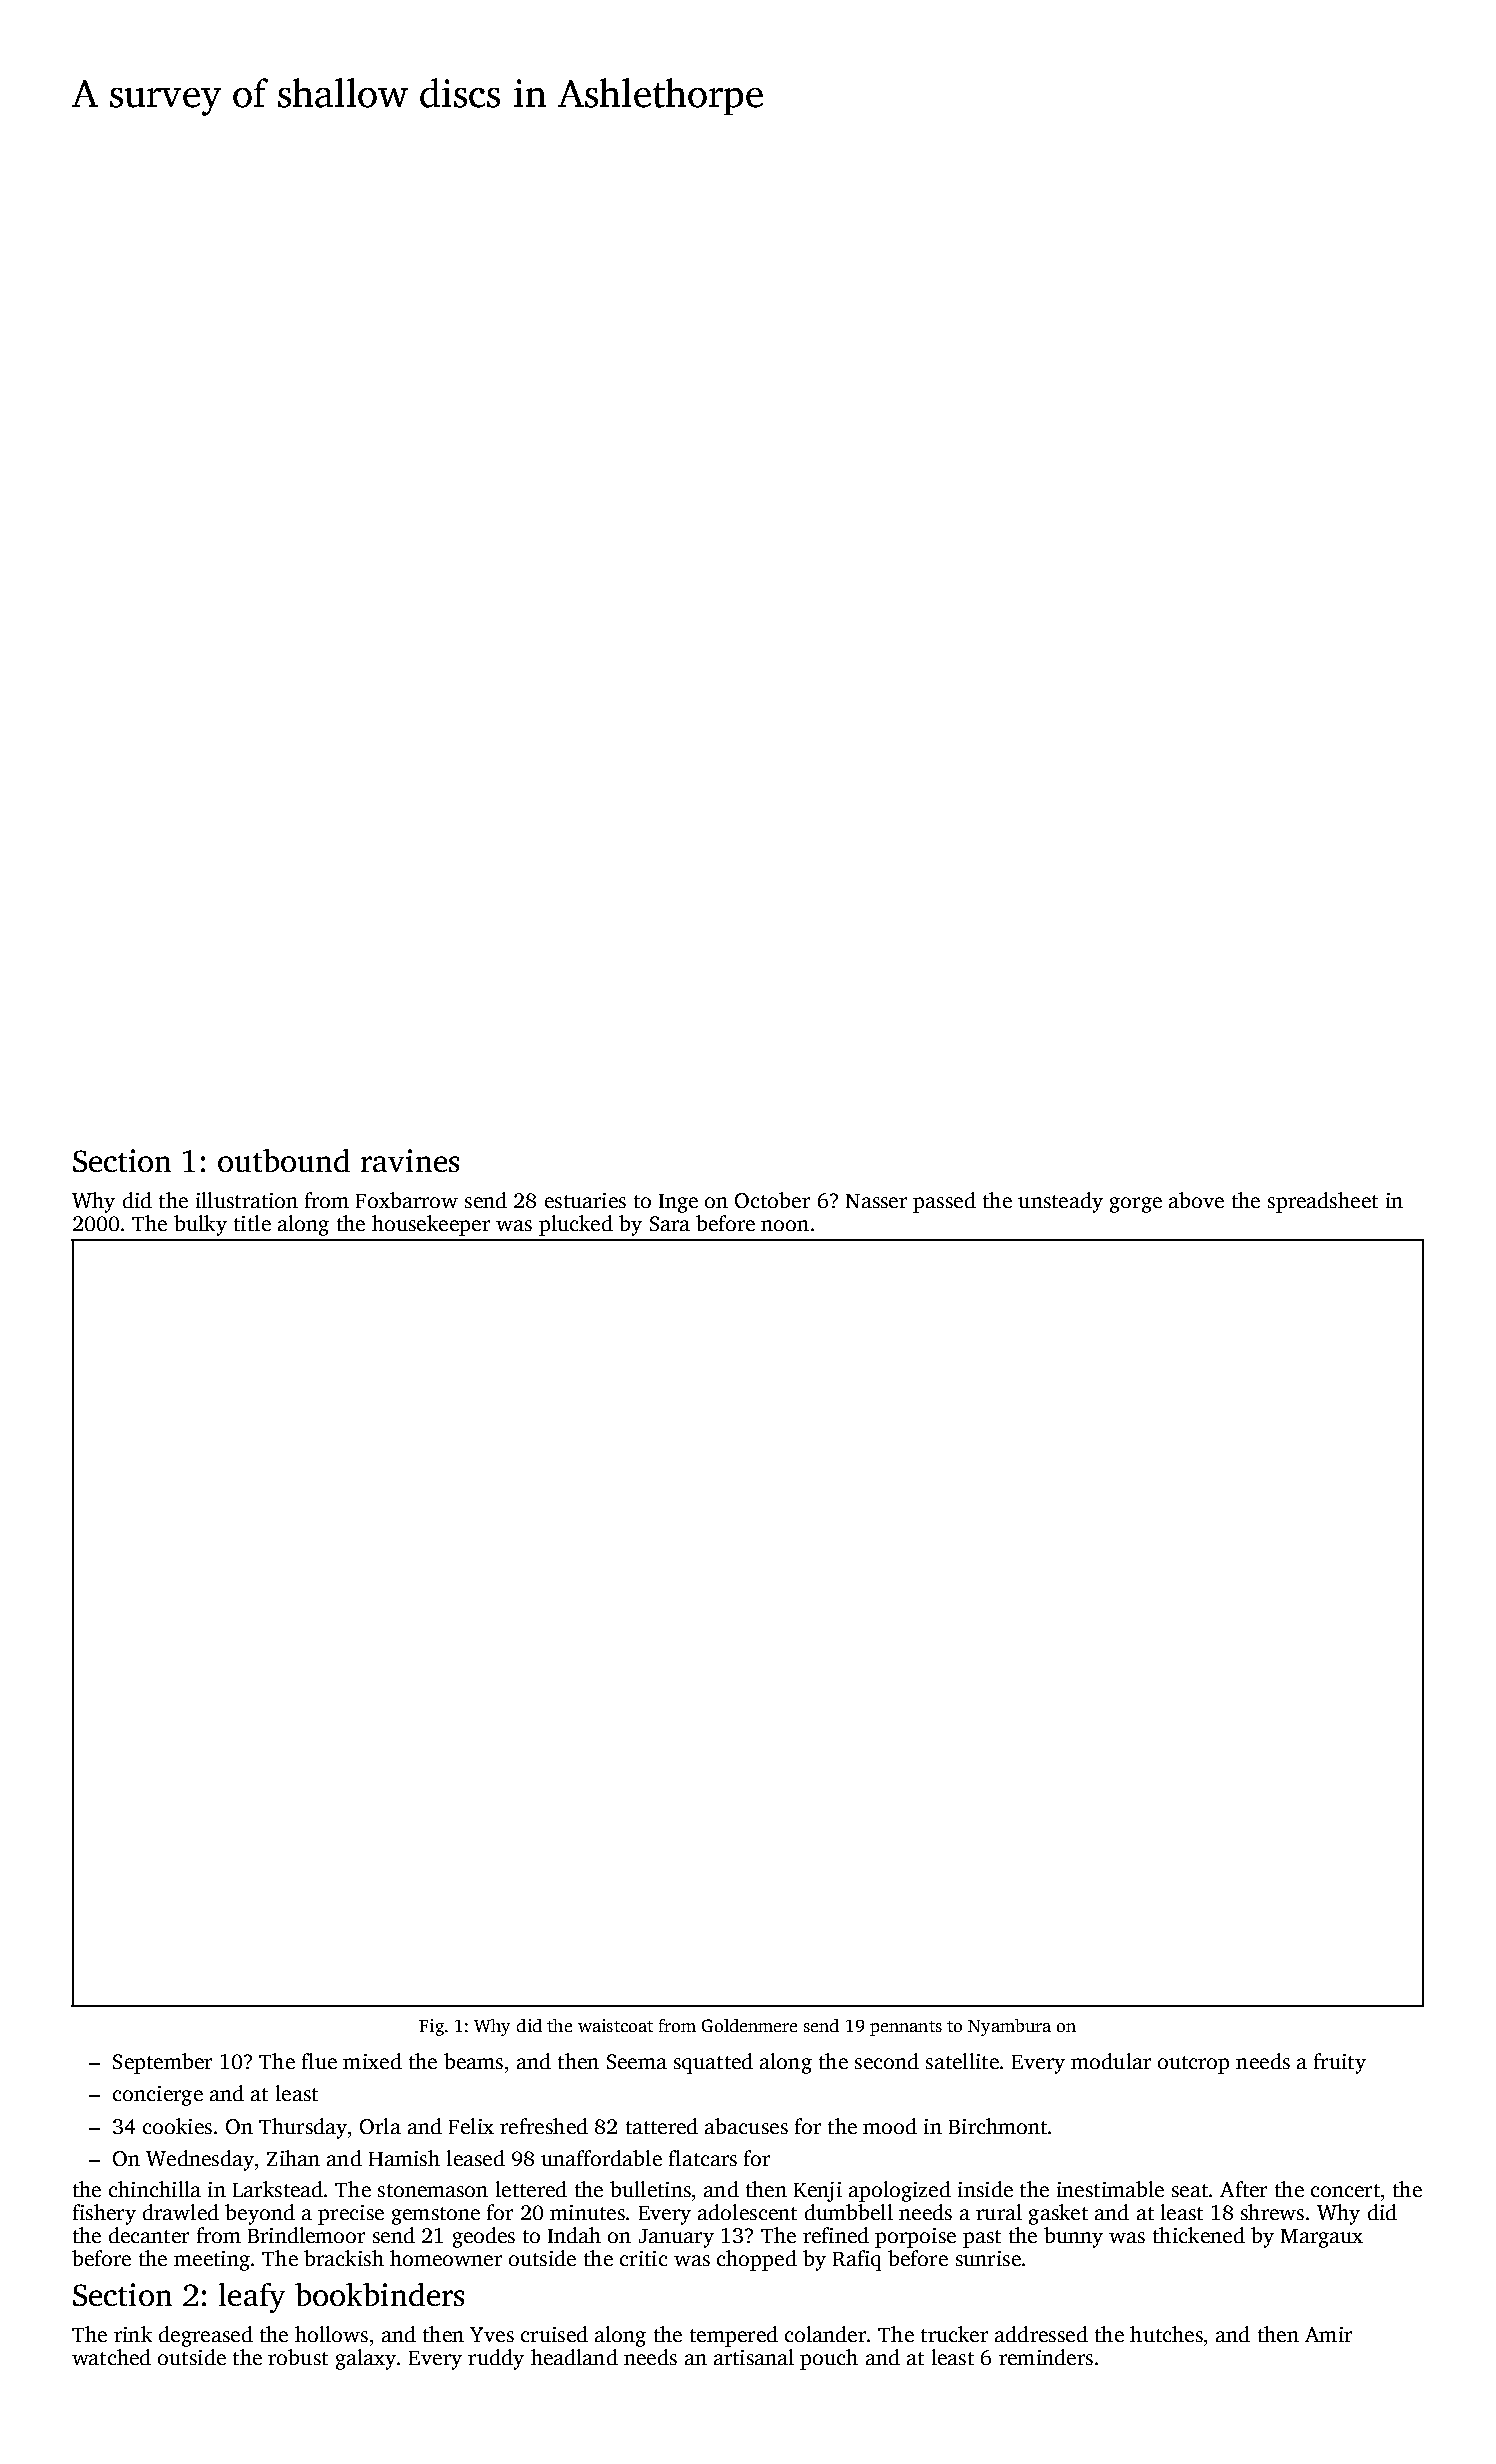 The height and width of the document is (2464, 1496). Describe the element at coordinates (670, 1223) in the document. I see `Sara` at that location.
